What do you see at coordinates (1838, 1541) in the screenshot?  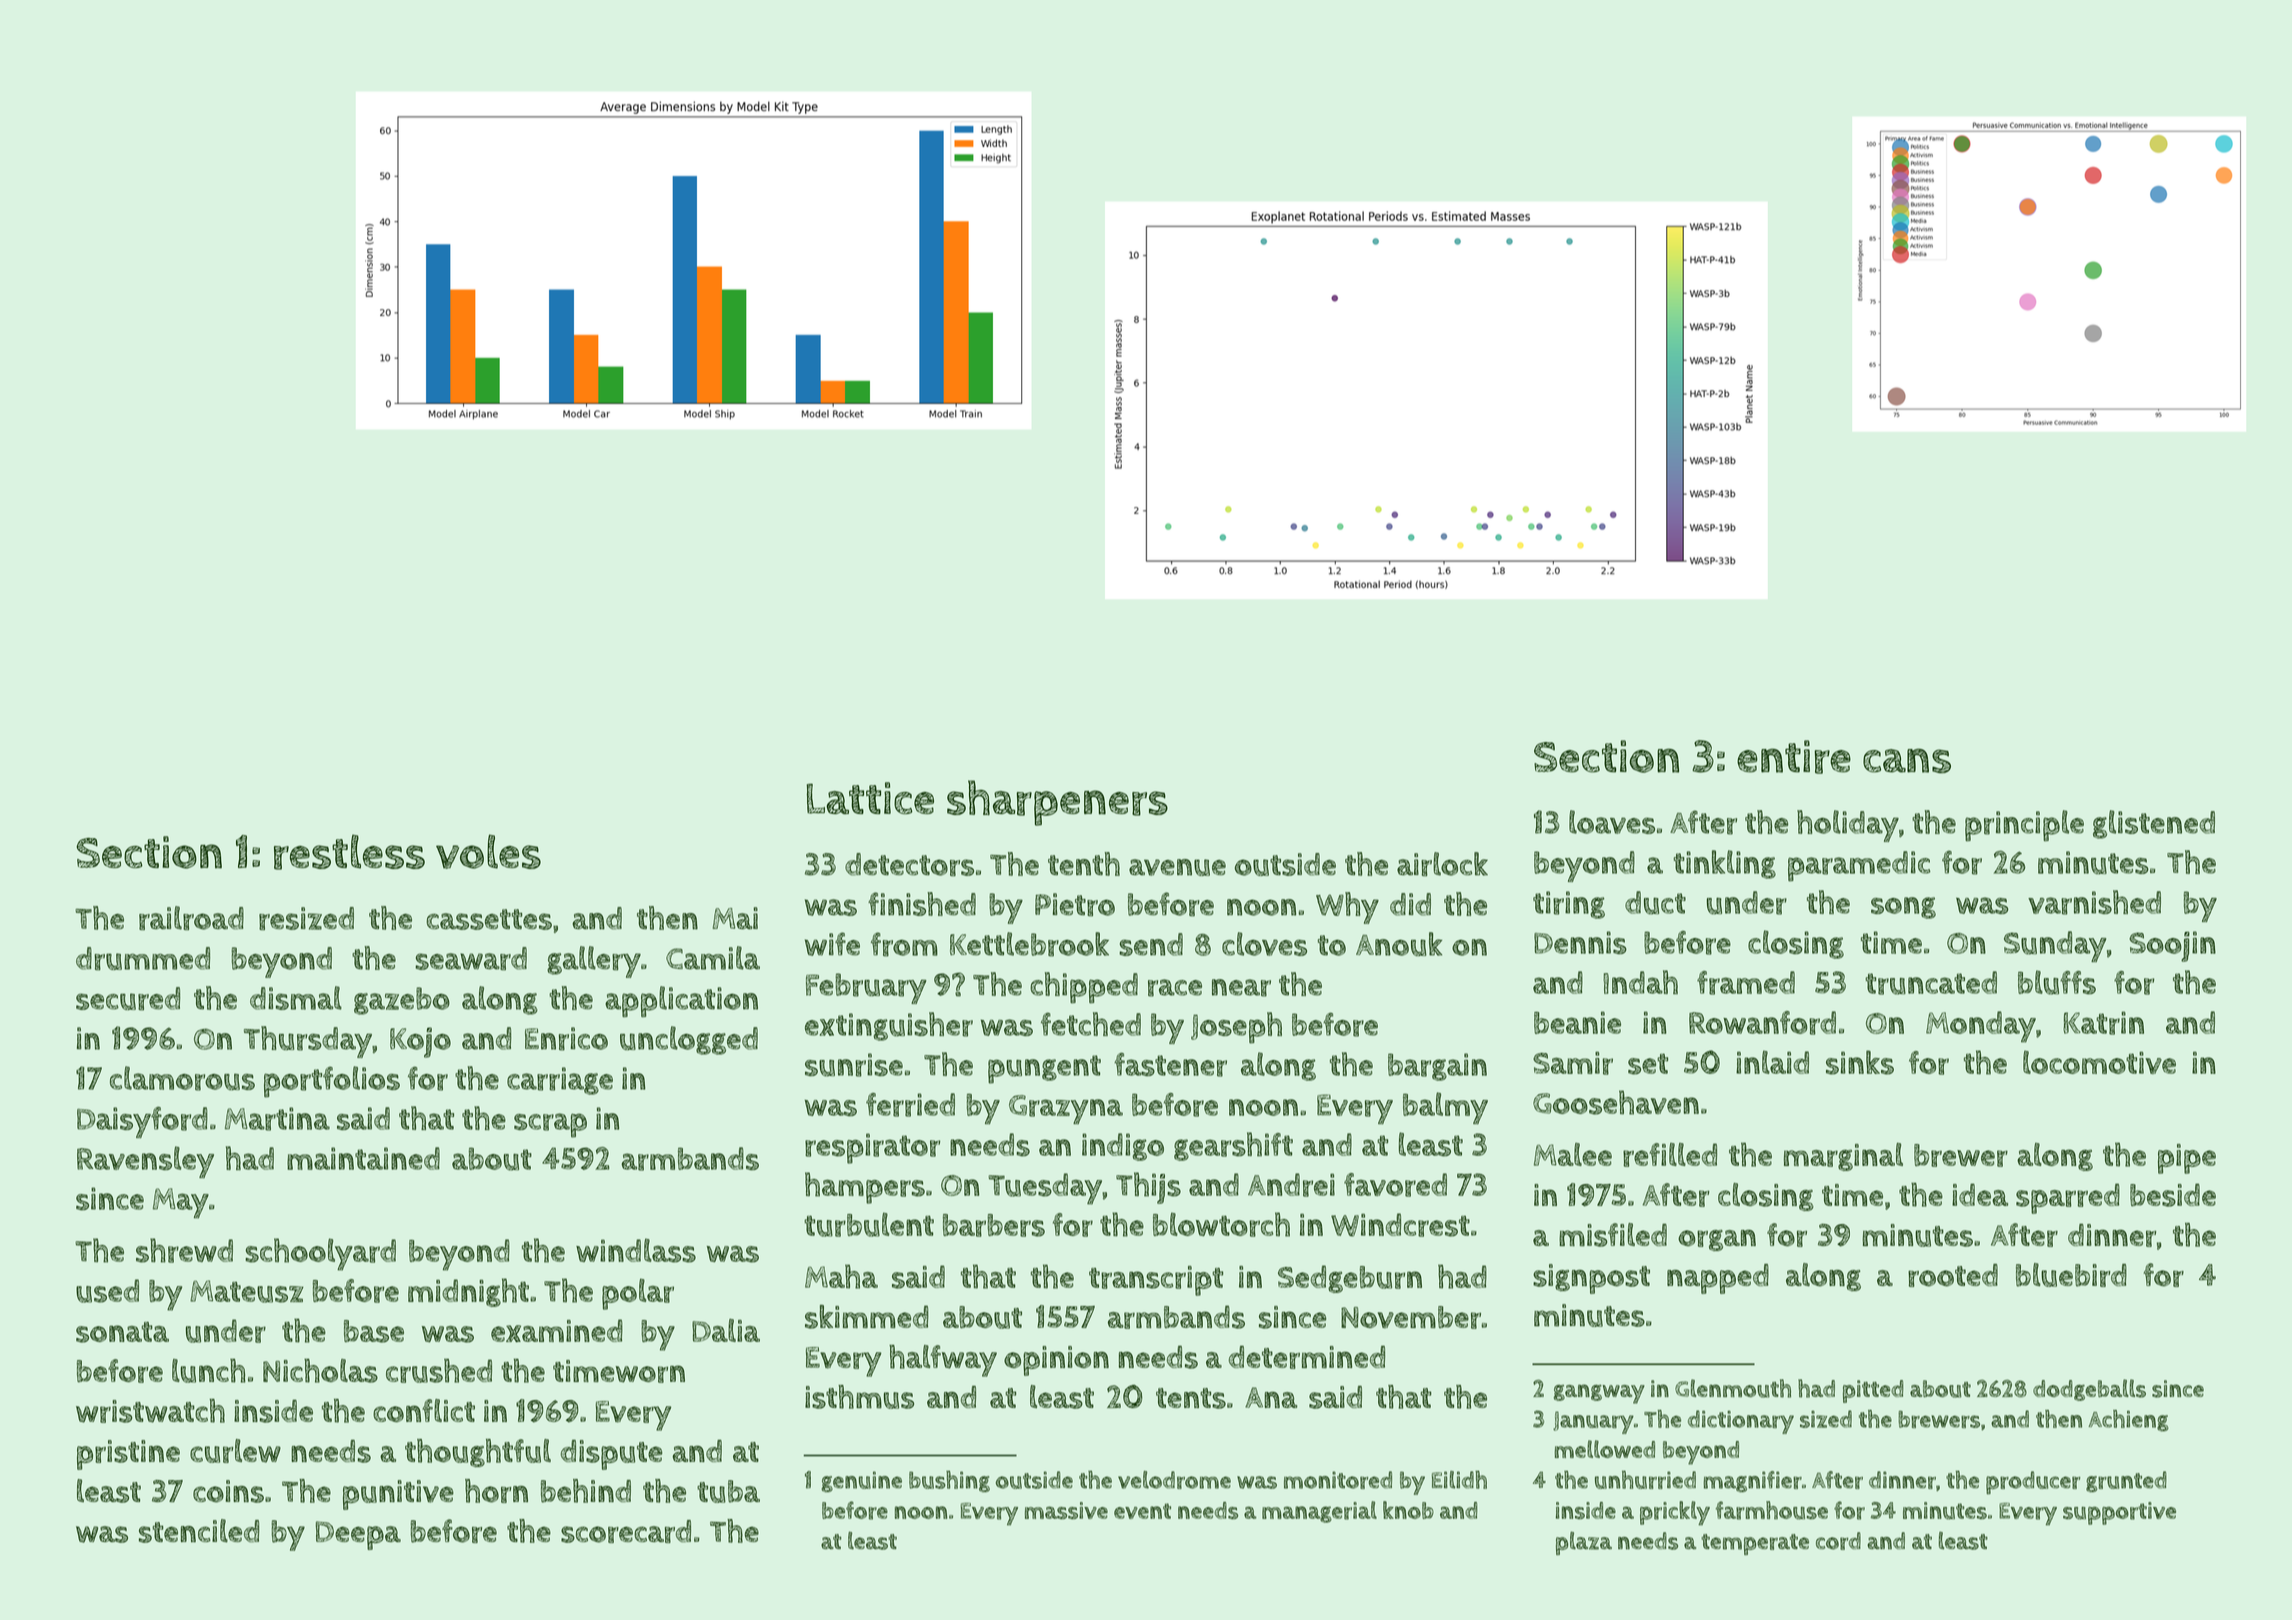 I see `cord` at bounding box center [1838, 1541].
